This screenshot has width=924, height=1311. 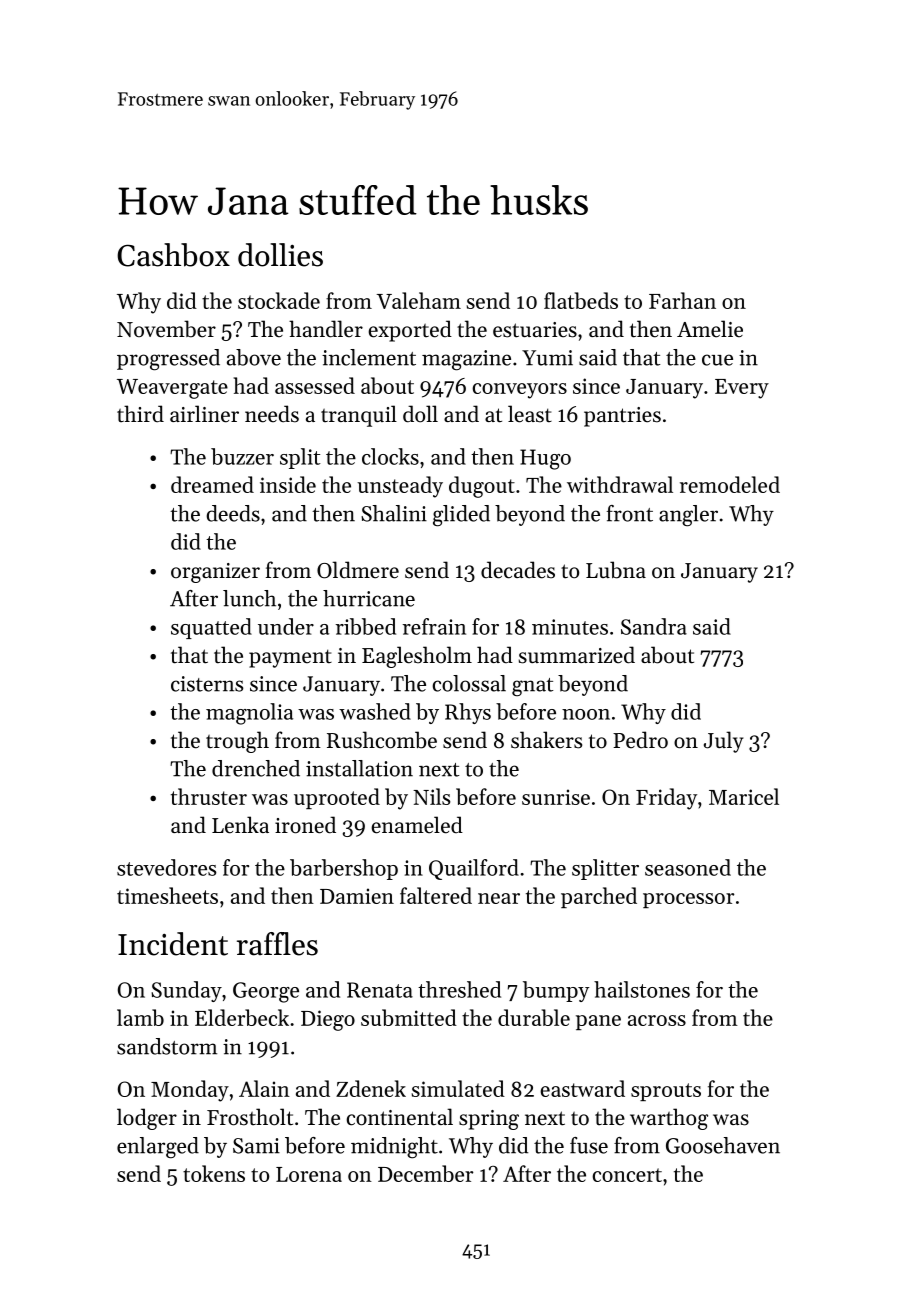 What do you see at coordinates (173, 255) in the screenshot?
I see `Cashbox` at bounding box center [173, 255].
